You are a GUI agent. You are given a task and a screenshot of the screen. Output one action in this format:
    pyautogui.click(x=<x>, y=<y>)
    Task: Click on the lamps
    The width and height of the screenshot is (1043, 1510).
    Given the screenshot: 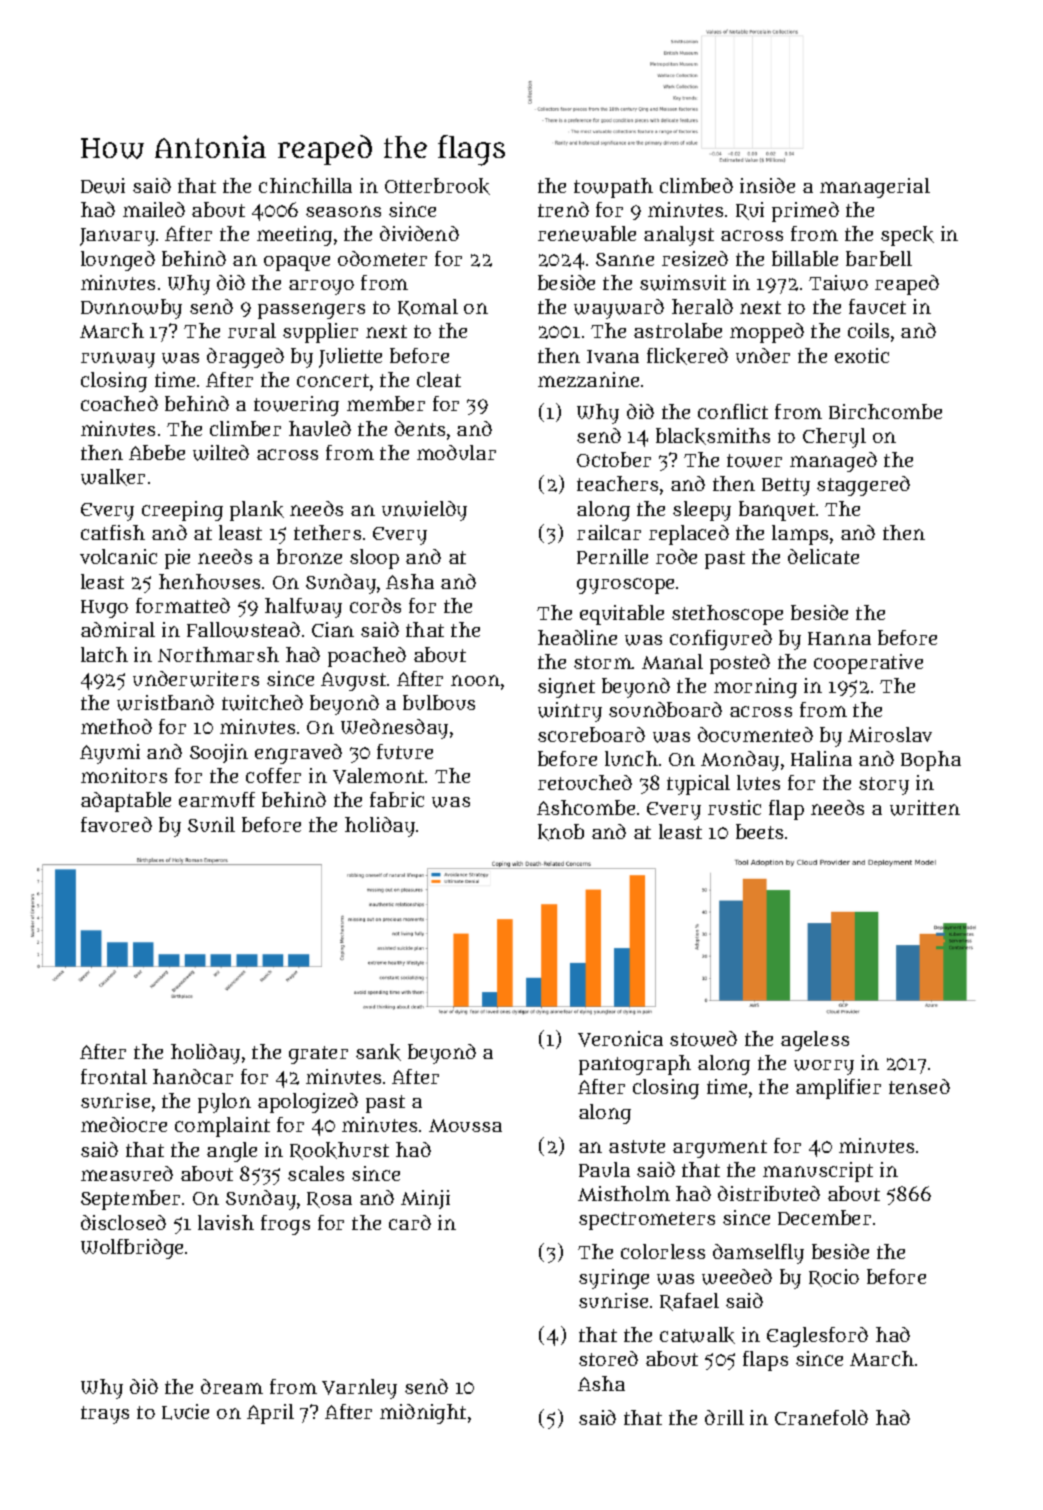 What is the action you would take?
    pyautogui.click(x=800, y=535)
